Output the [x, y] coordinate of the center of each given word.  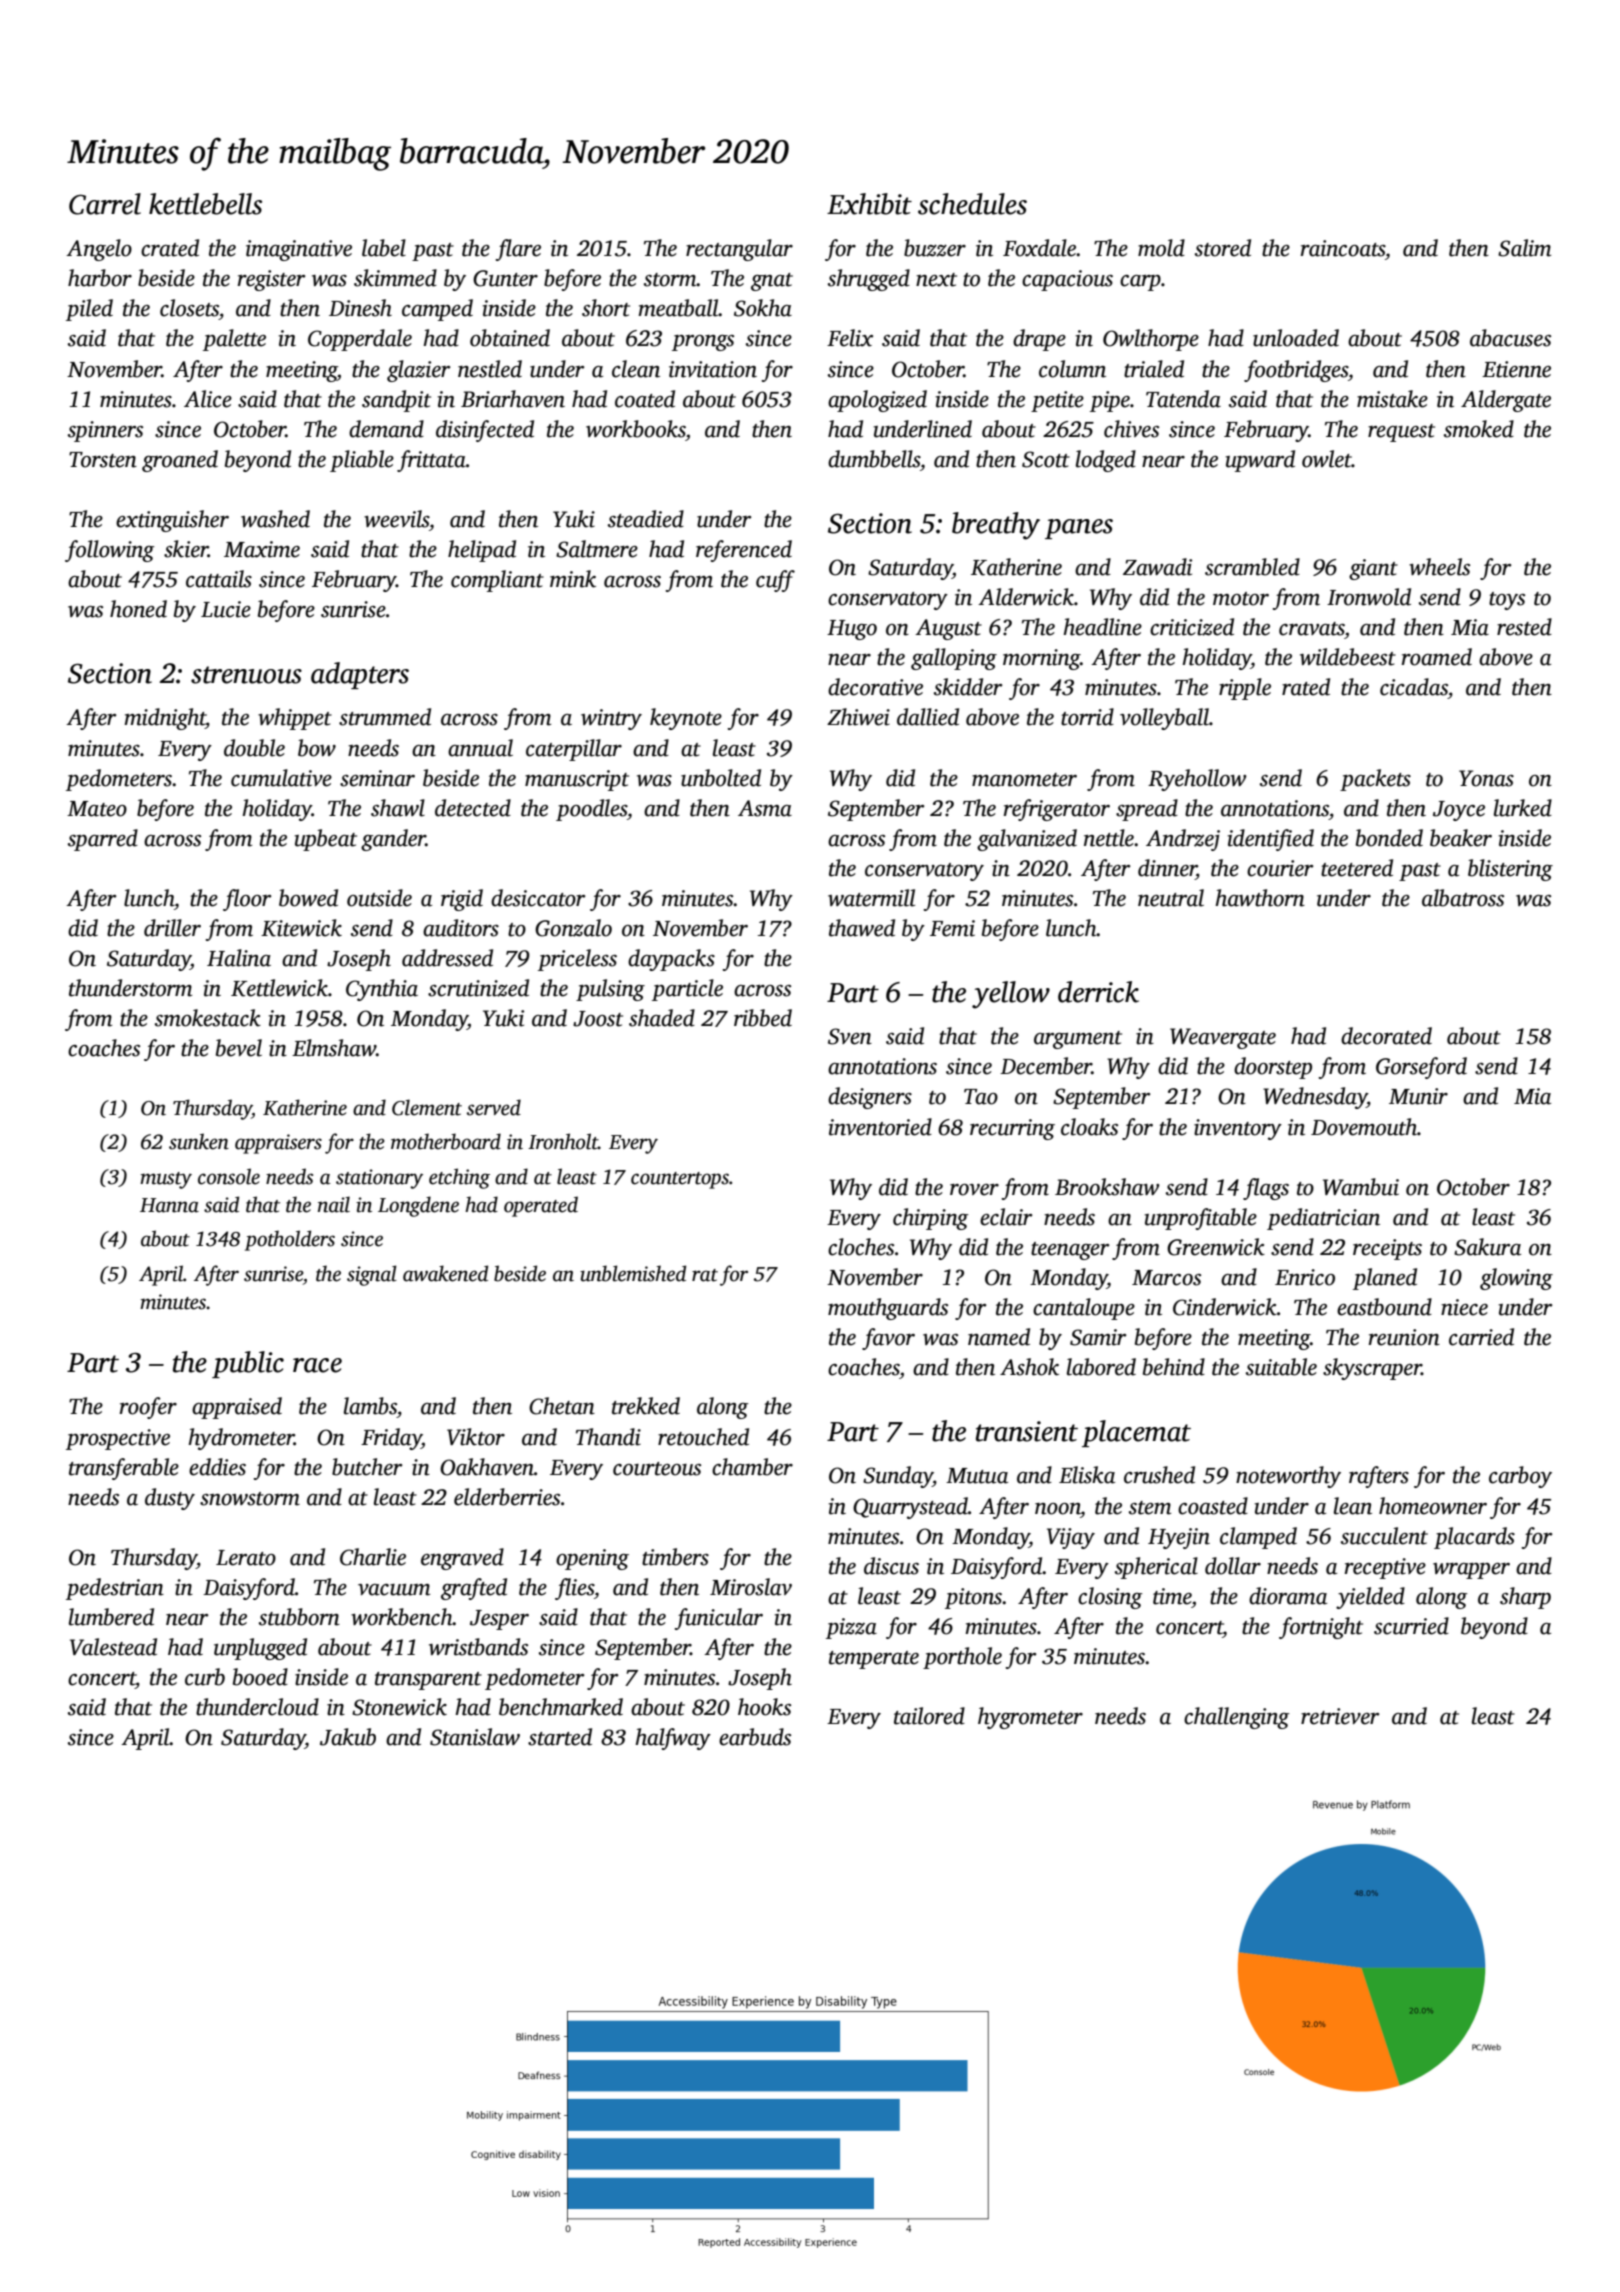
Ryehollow [1197, 780]
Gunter [505, 278]
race [317, 1365]
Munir [1418, 1096]
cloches [861, 1247]
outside [379, 898]
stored [1223, 248]
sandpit [396, 401]
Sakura [1487, 1247]
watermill [871, 898]
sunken [199, 1141]
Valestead [113, 1647]
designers [870, 1098]
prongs [703, 343]
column [1072, 369]
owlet [1327, 459]
